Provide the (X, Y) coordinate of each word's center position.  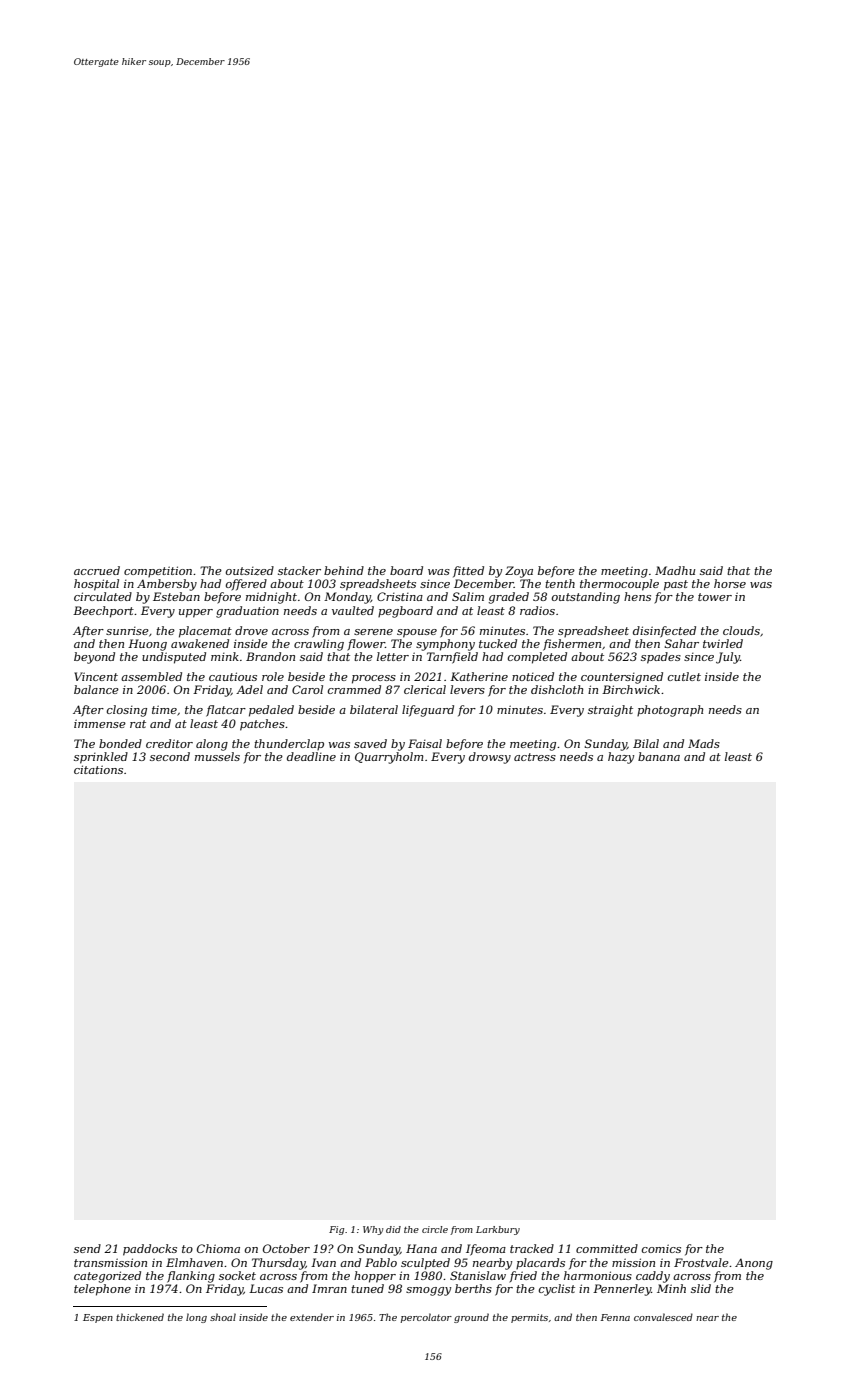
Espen (98, 1318)
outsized (250, 570)
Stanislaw (478, 1275)
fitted (468, 572)
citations (98, 769)
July (728, 658)
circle (435, 1229)
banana (659, 756)
